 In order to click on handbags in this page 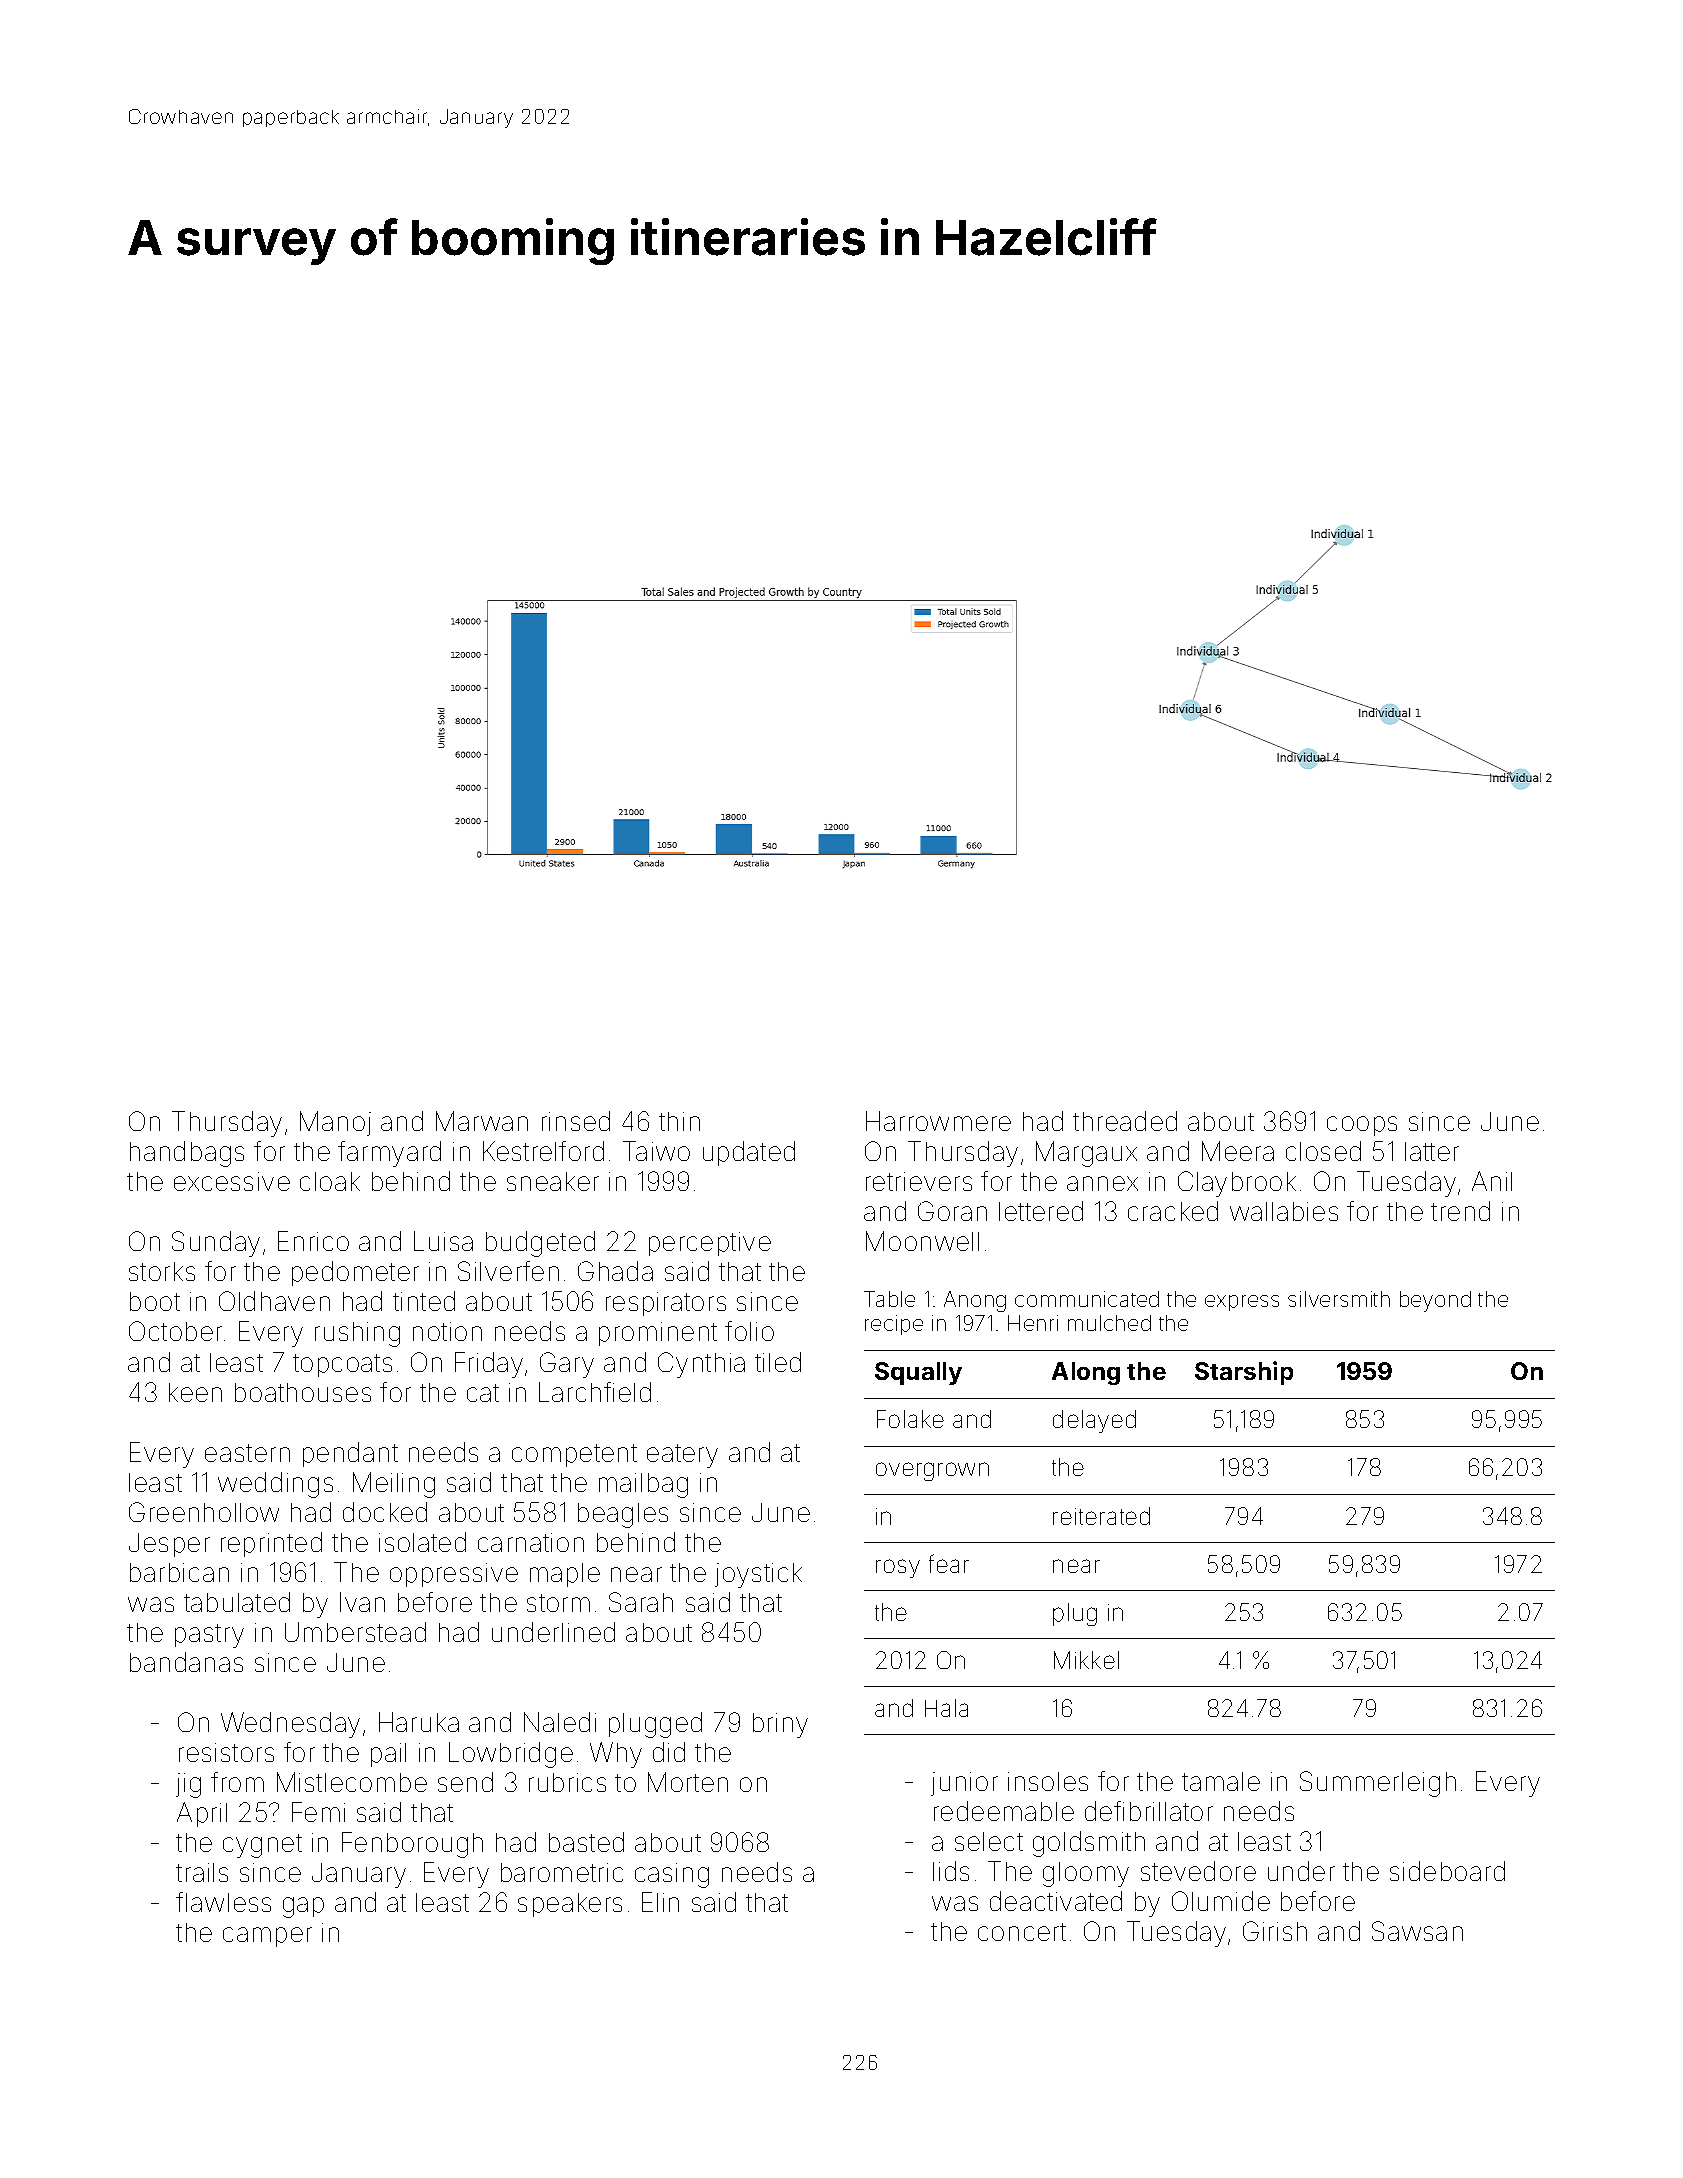, I will do `click(187, 1154)`.
